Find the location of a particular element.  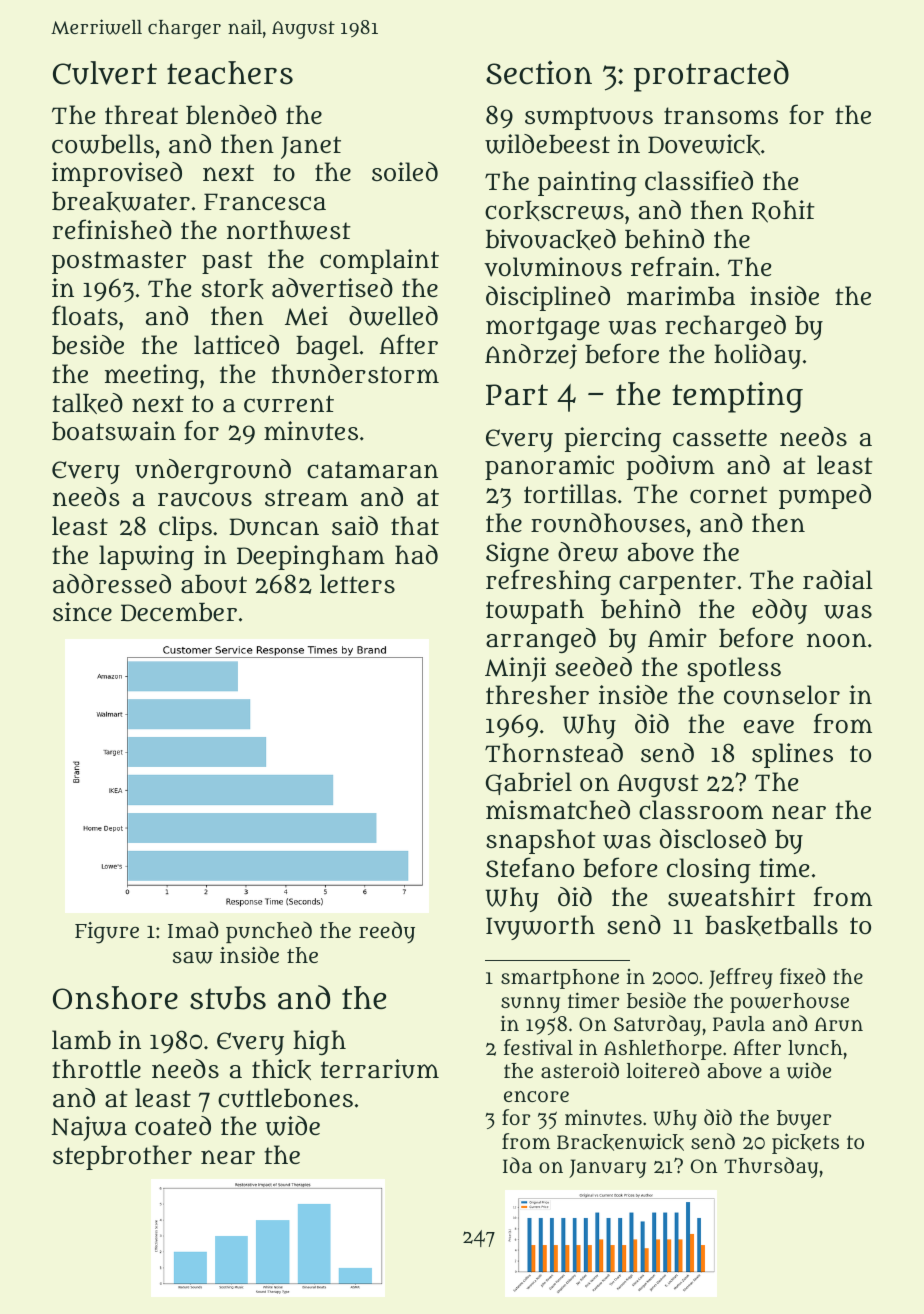

Culvert is located at coordinates (105, 73).
